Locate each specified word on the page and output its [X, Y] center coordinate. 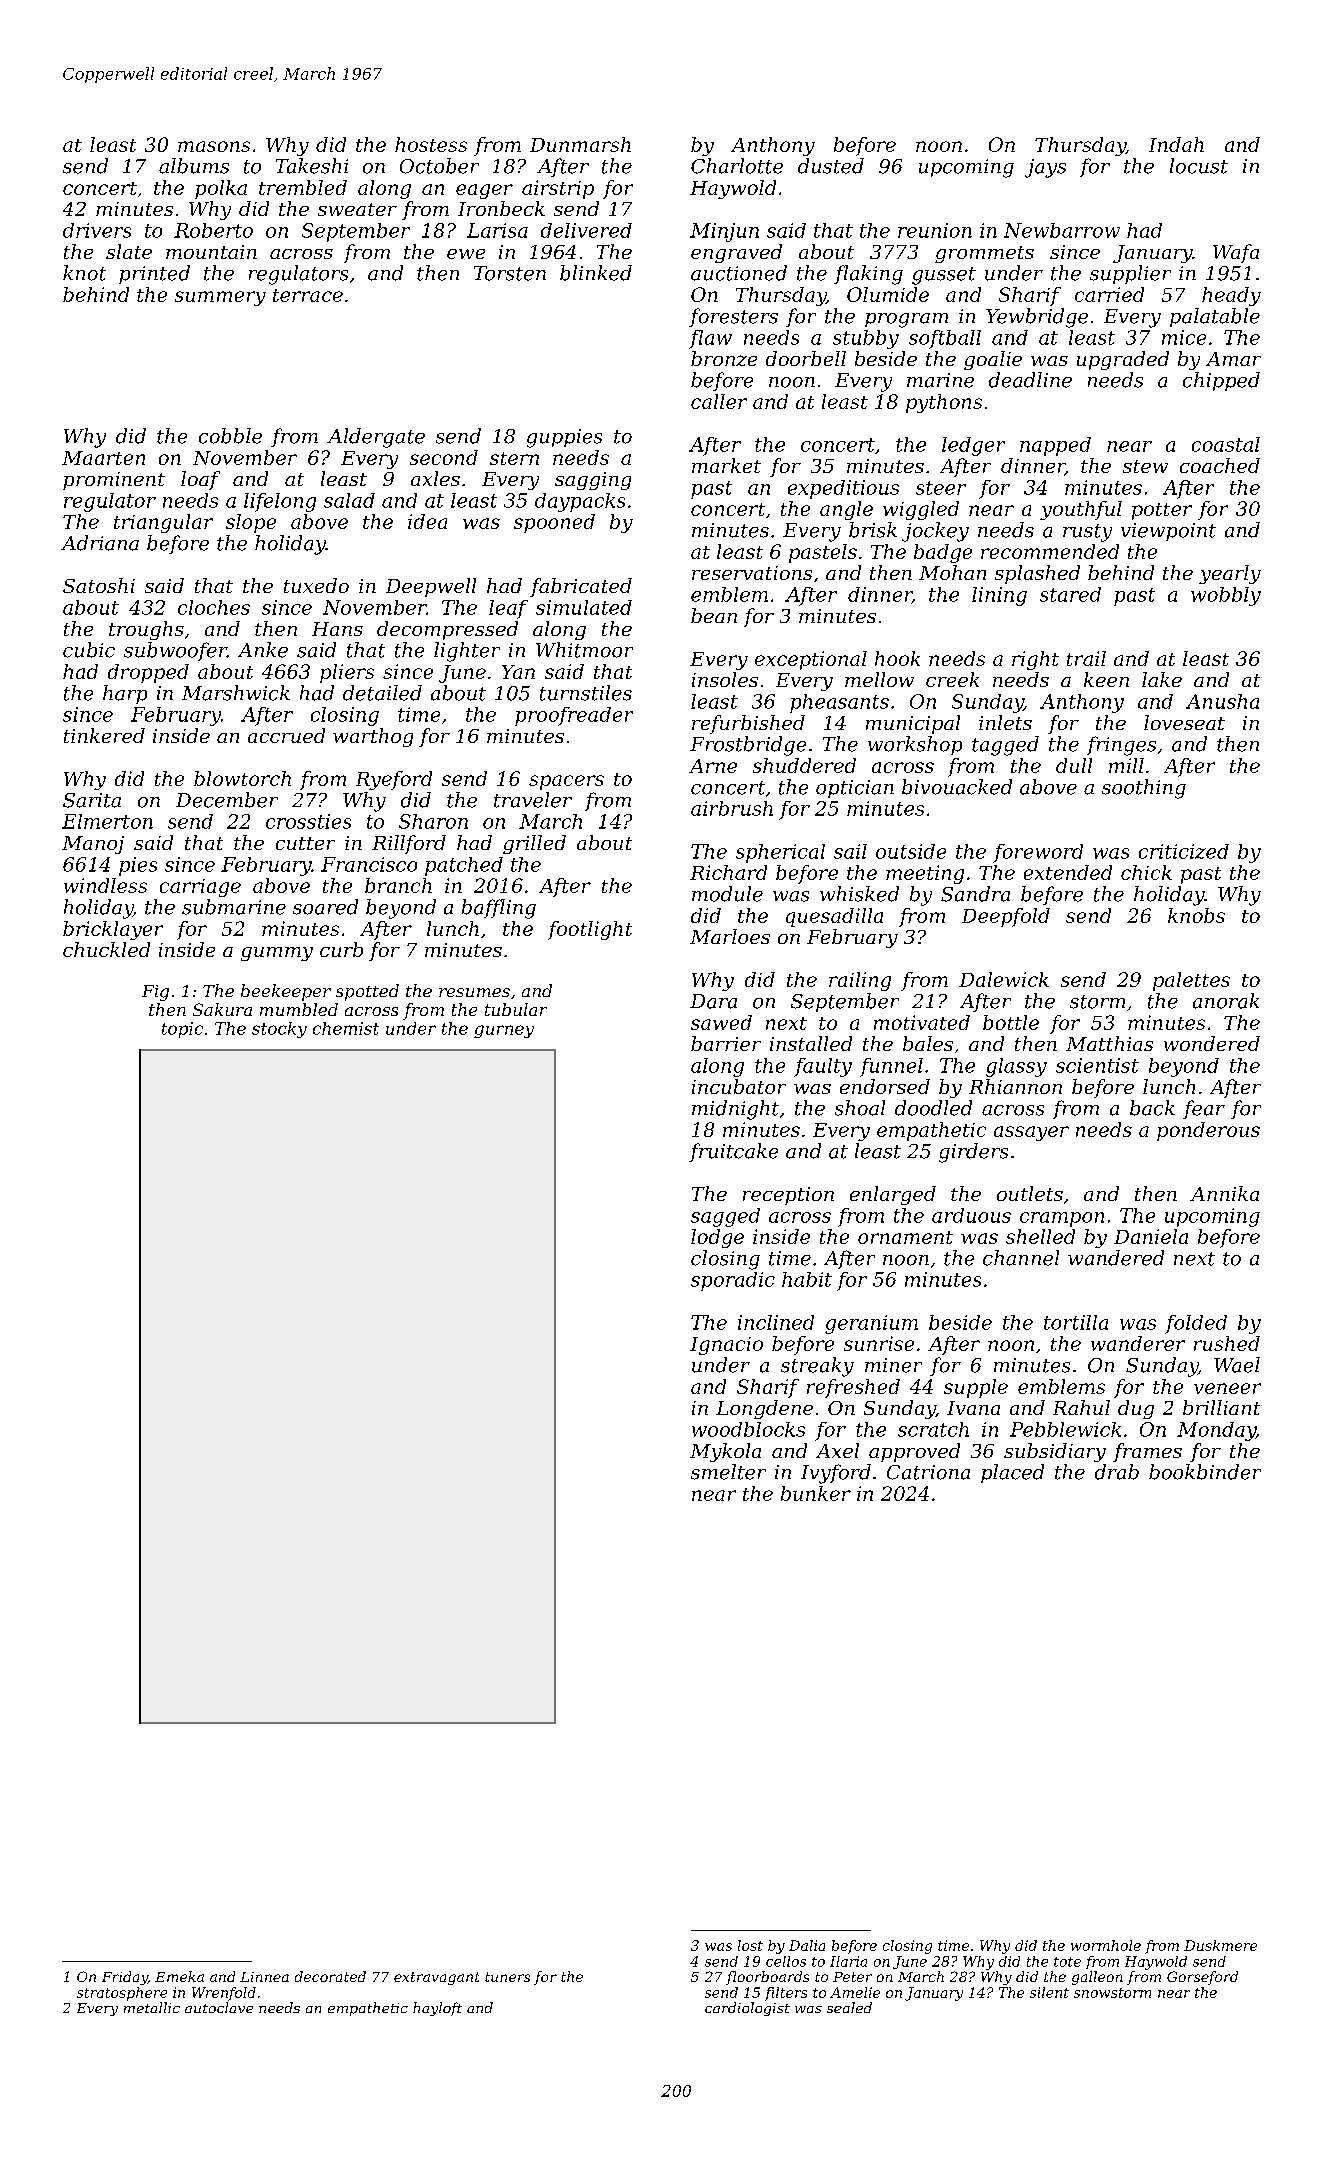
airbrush [732, 808]
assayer [1031, 1133]
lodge [717, 1238]
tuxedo [316, 585]
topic [182, 1030]
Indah [1176, 144]
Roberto [213, 230]
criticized [1184, 851]
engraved [736, 253]
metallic [152, 2007]
